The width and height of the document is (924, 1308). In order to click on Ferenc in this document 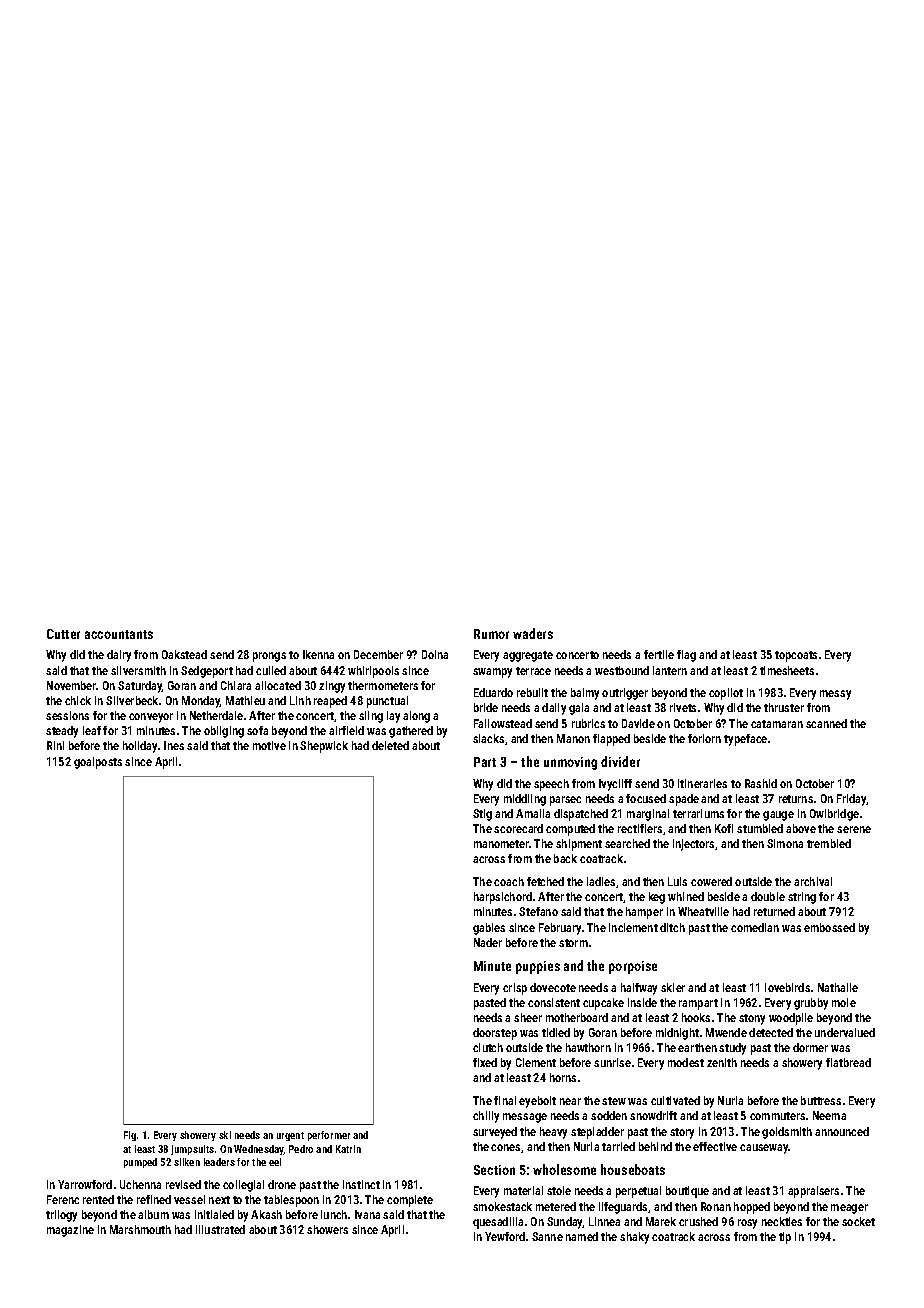, I will do `click(63, 1199)`.
